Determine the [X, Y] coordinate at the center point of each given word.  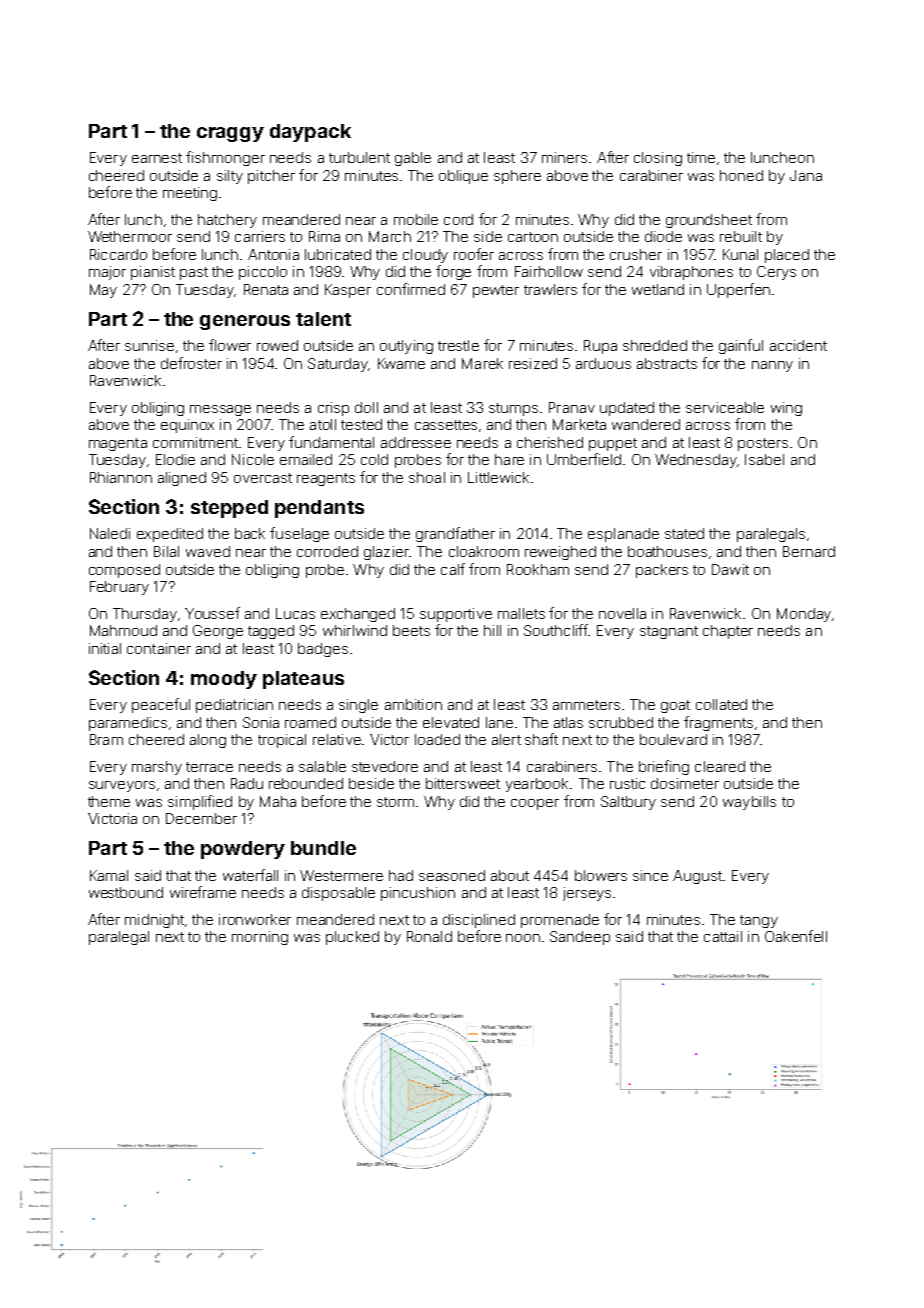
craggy [230, 134]
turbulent [359, 157]
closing [658, 159]
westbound [126, 892]
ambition [413, 704]
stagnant [669, 632]
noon [523, 938]
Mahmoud [123, 630]
